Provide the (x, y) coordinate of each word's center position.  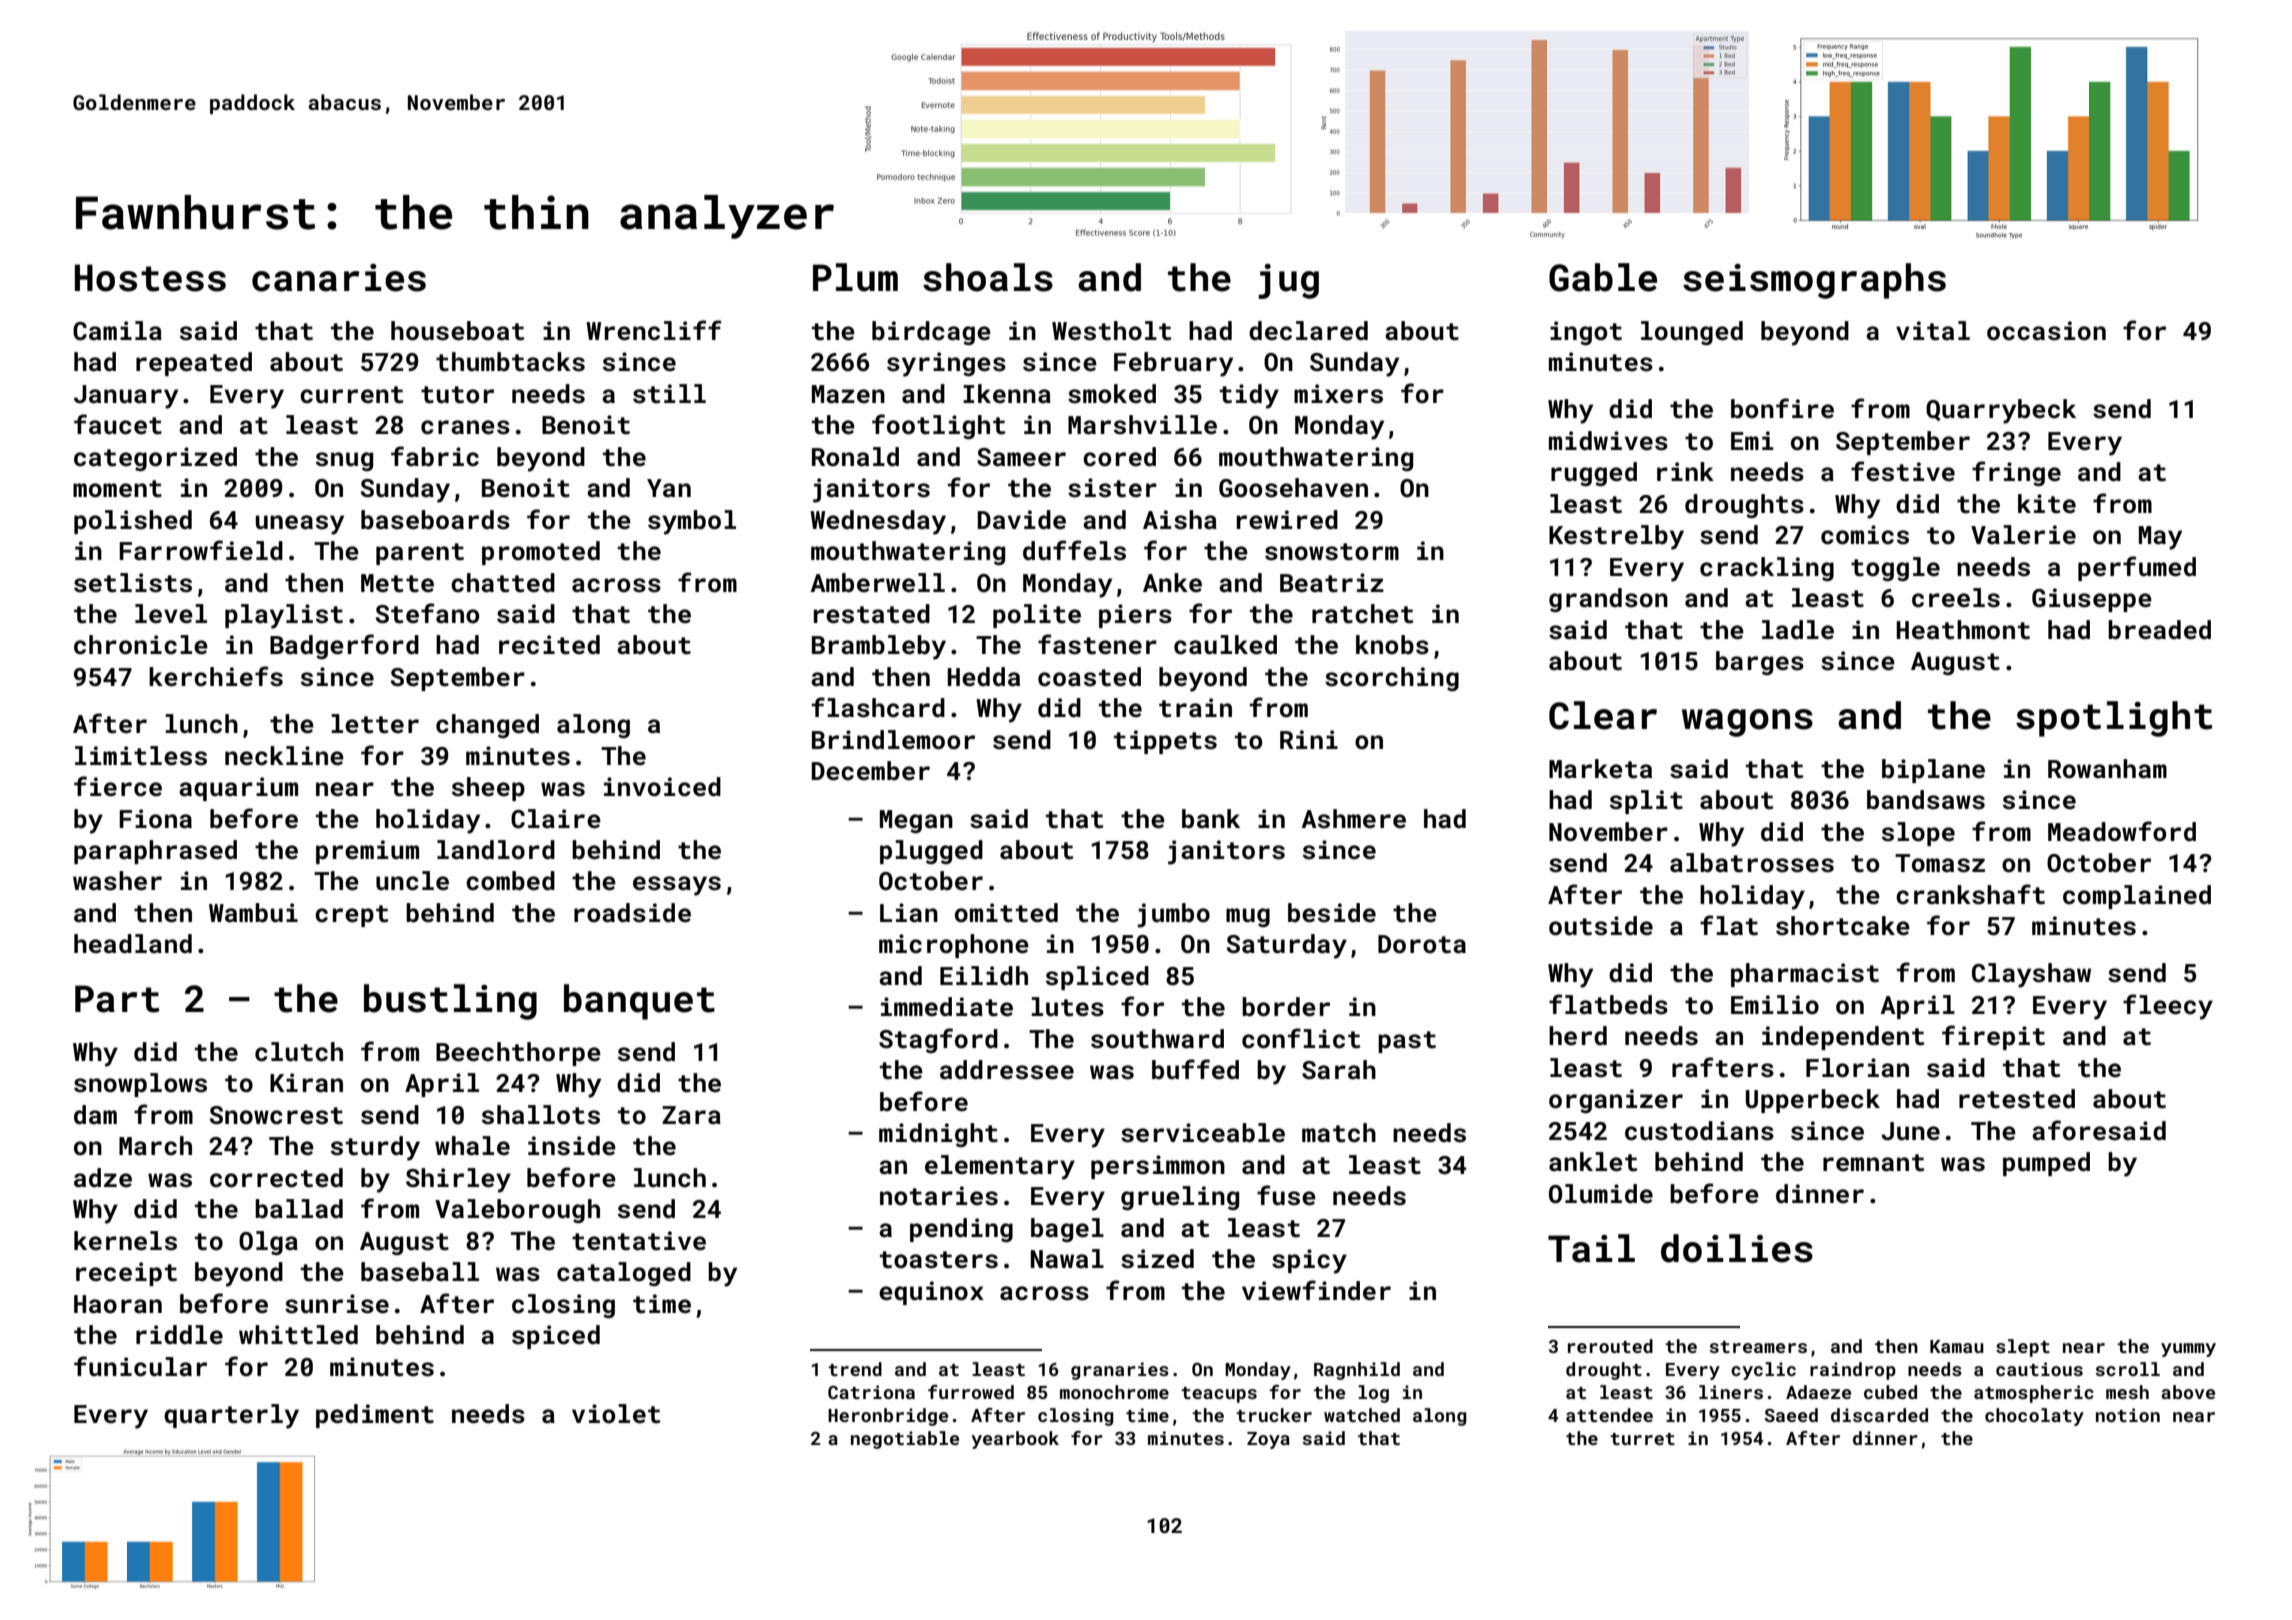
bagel (1067, 1230)
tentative (639, 1241)
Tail (1591, 1248)
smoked (1112, 394)
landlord (496, 850)
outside (1601, 926)
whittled (298, 1335)
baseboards (435, 520)
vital (1933, 331)
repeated (194, 364)
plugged (931, 852)
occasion (2046, 331)
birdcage (931, 333)
